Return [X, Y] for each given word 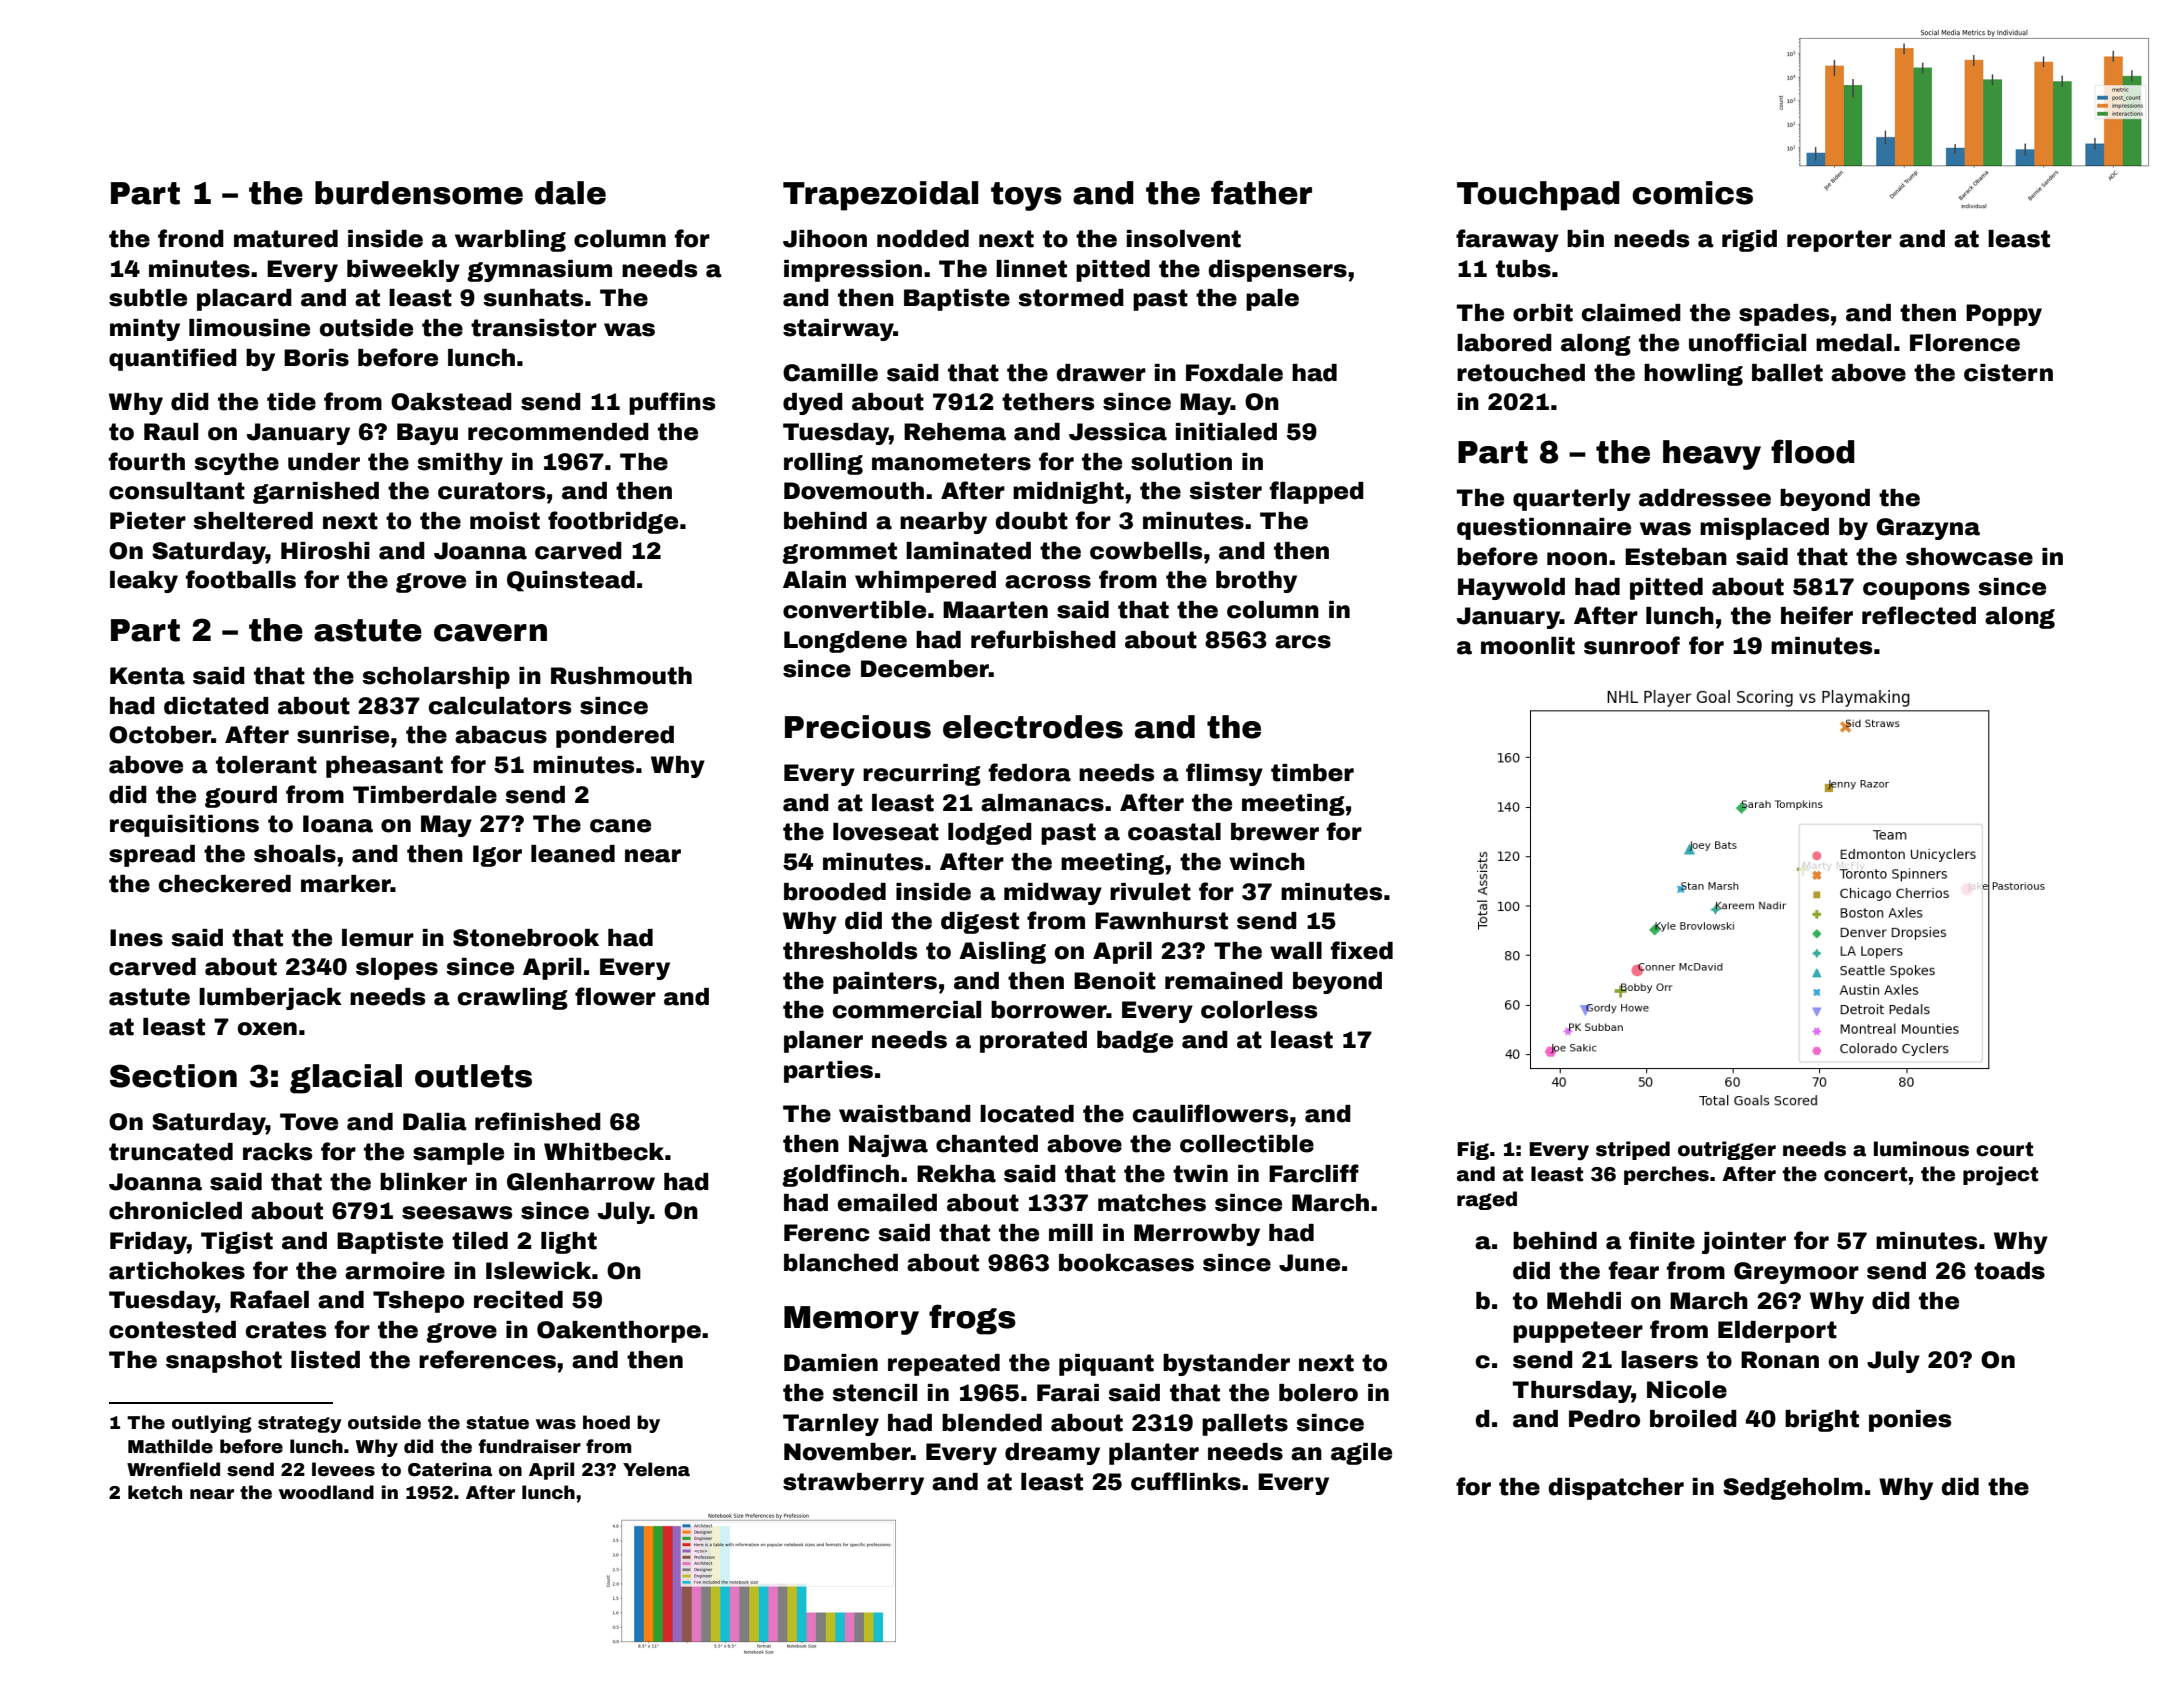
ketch [155, 1492]
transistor [534, 328]
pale [1272, 300]
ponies [1910, 1421]
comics [1692, 193]
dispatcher [1616, 1489]
